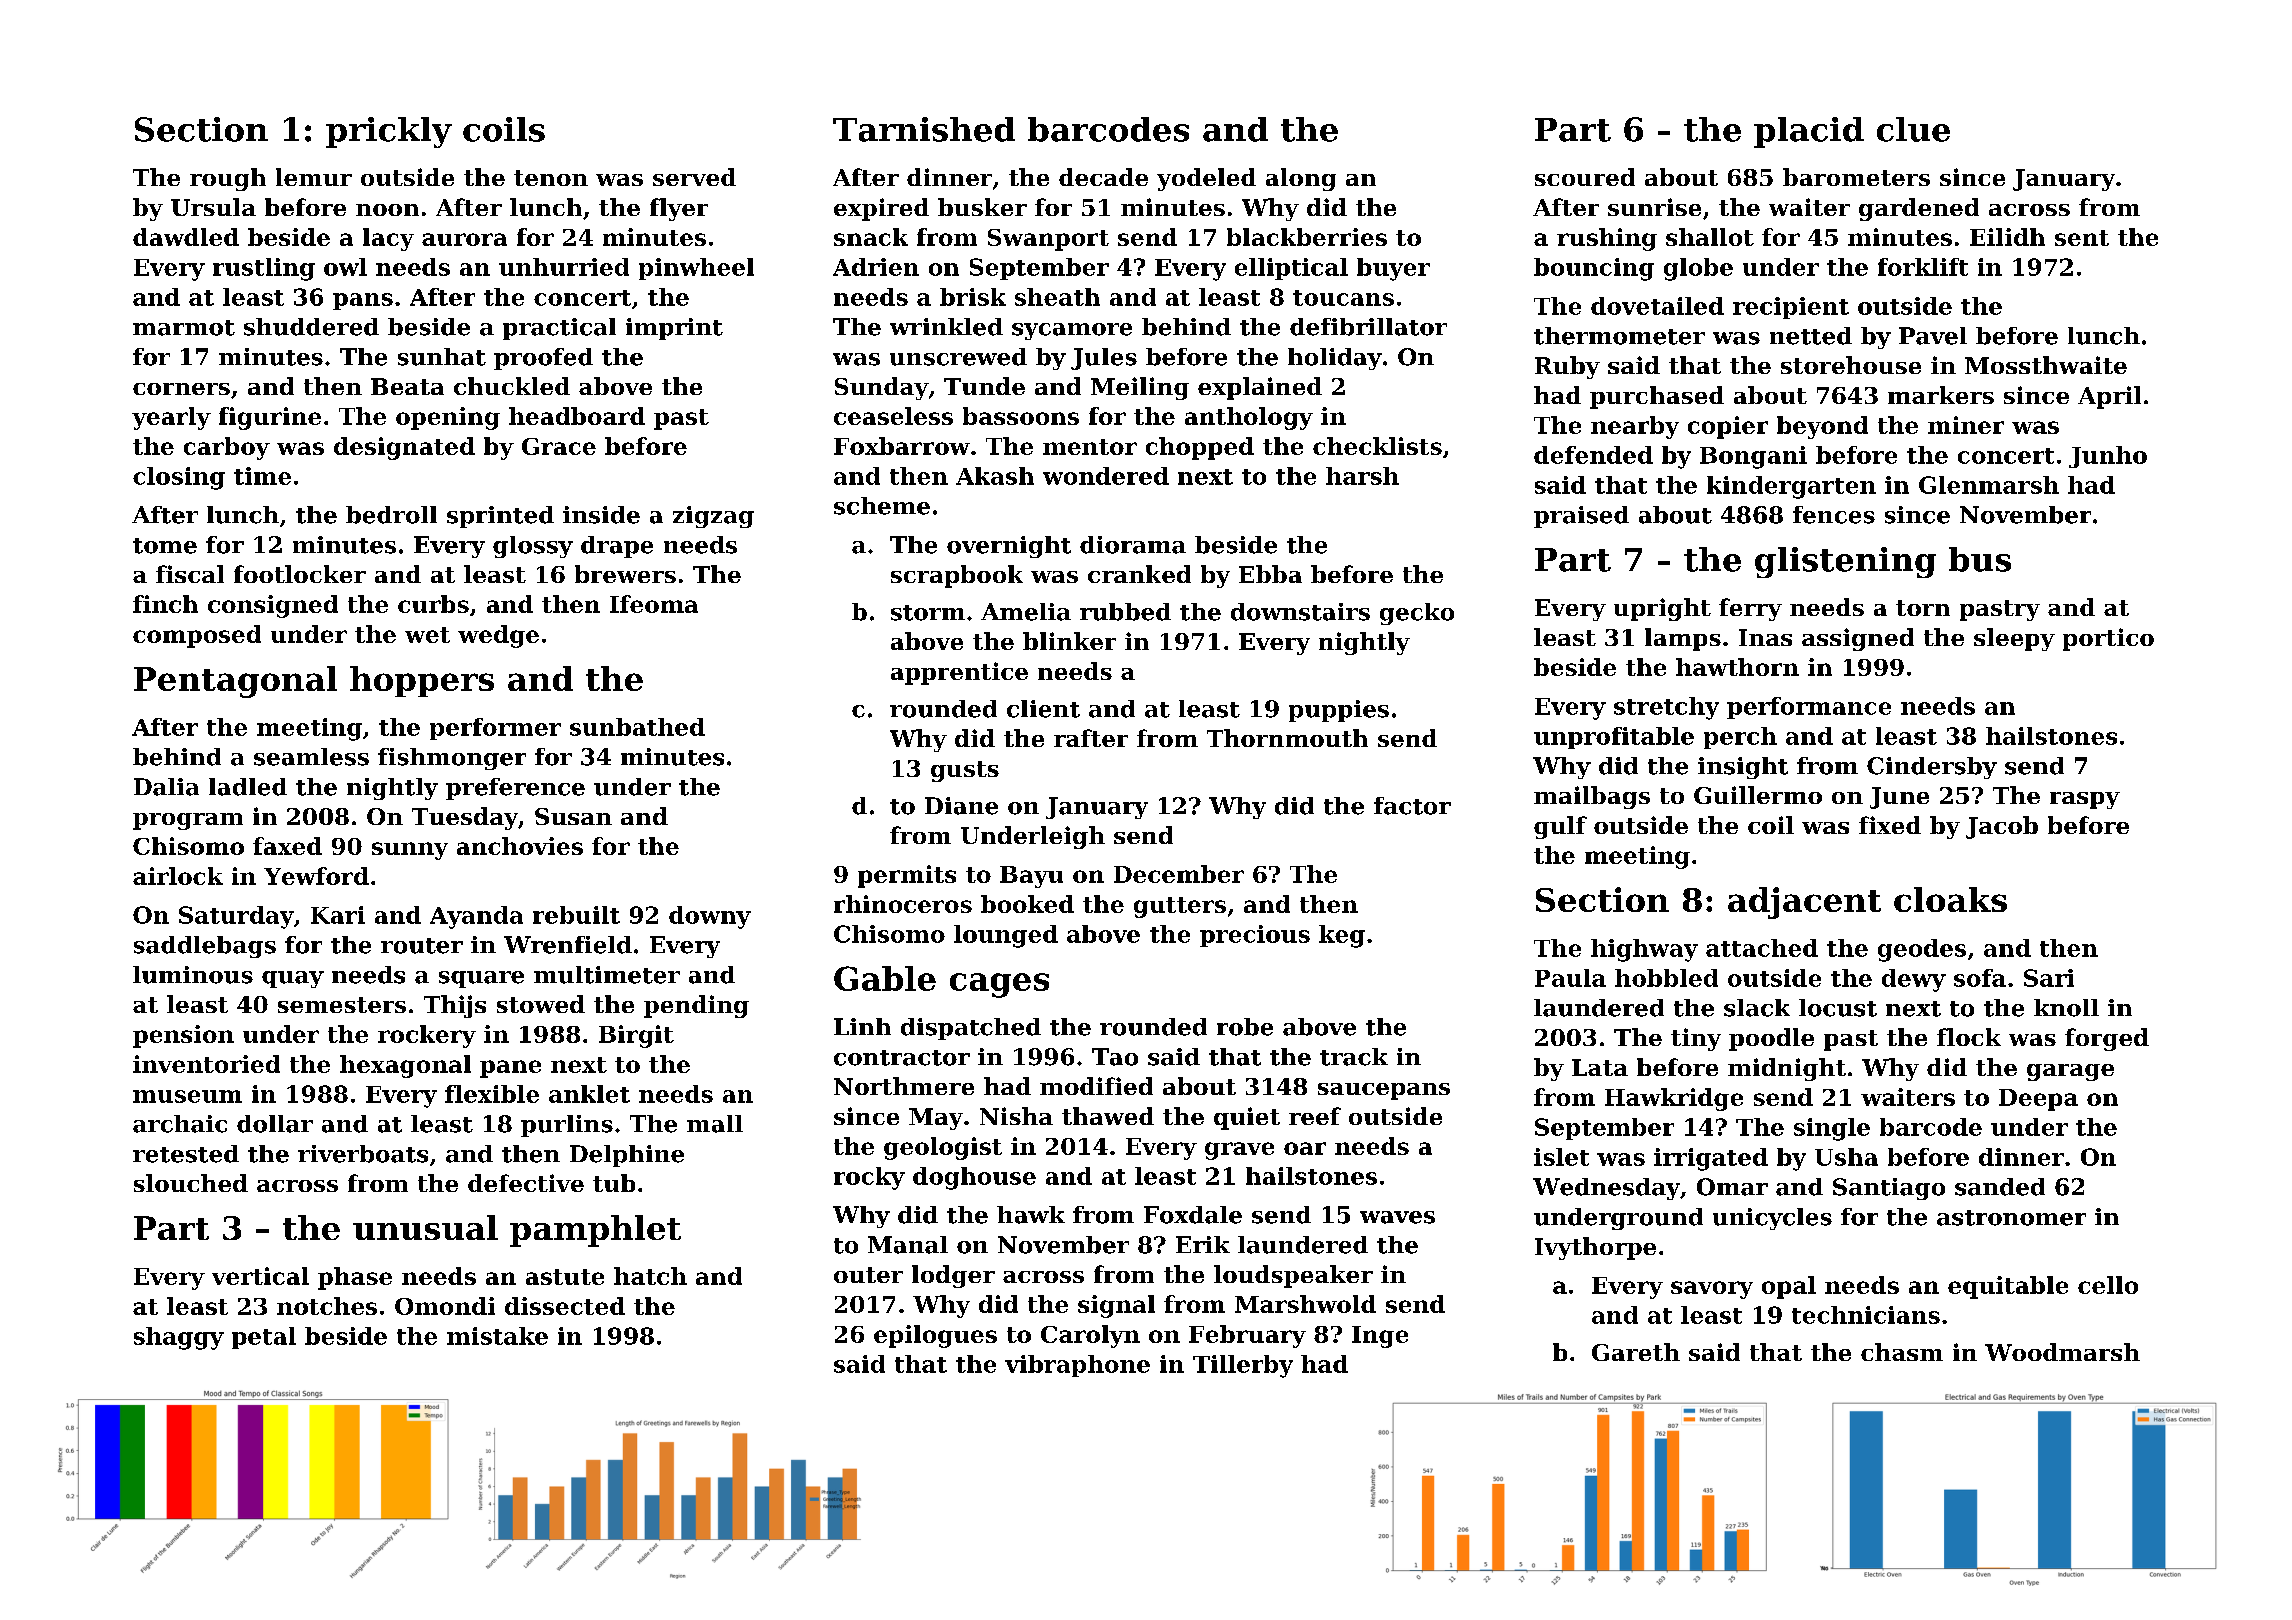  Describe the element at coordinates (2108, 639) in the screenshot. I see `portico` at that location.
